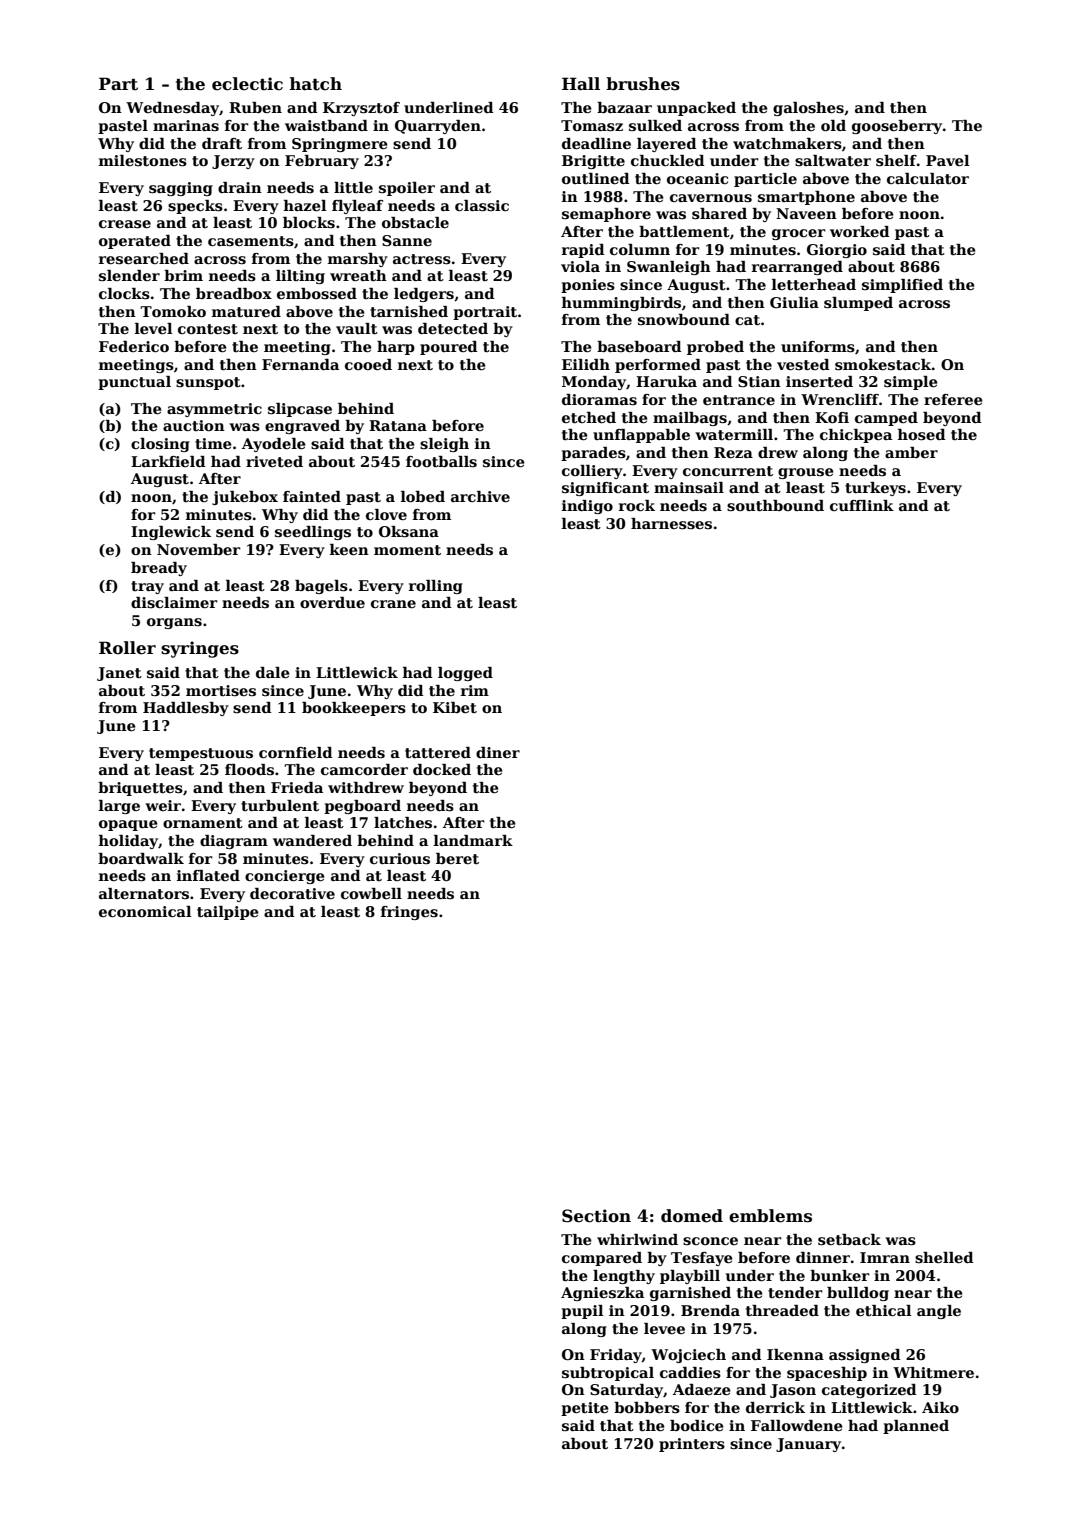  Describe the element at coordinates (473, 840) in the document. I see `landmark` at that location.
